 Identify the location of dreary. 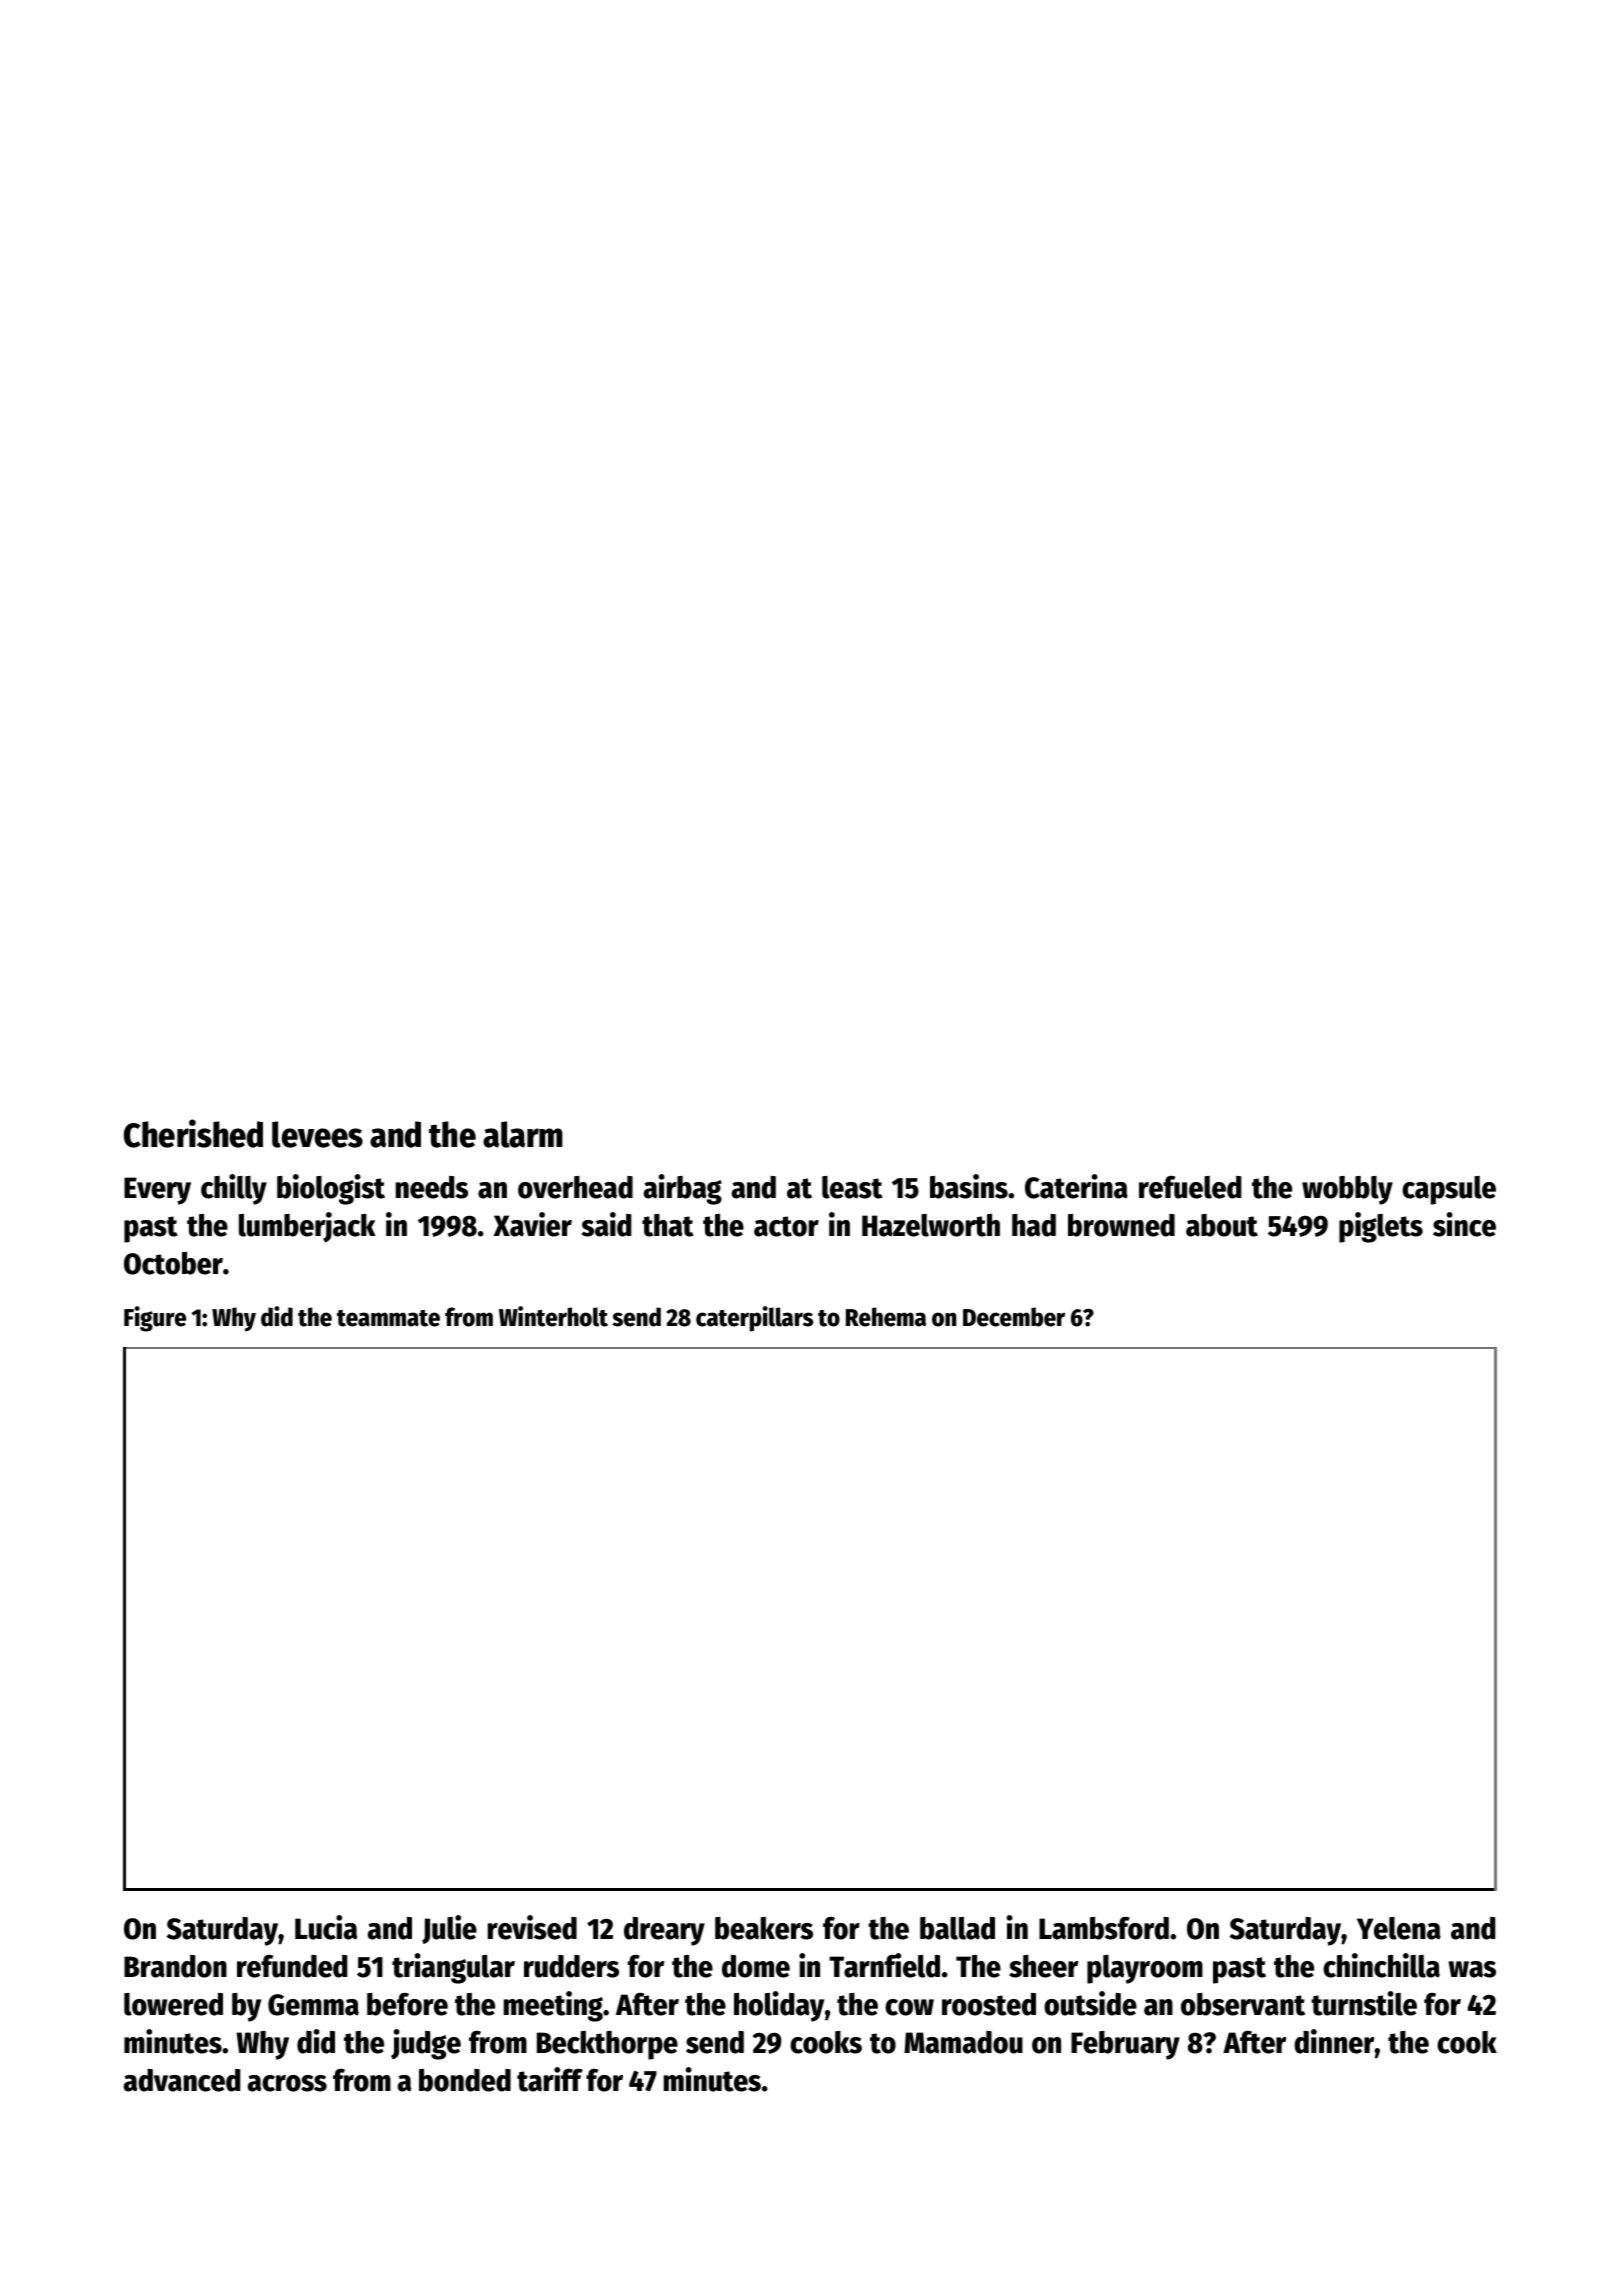
(664, 1931).
